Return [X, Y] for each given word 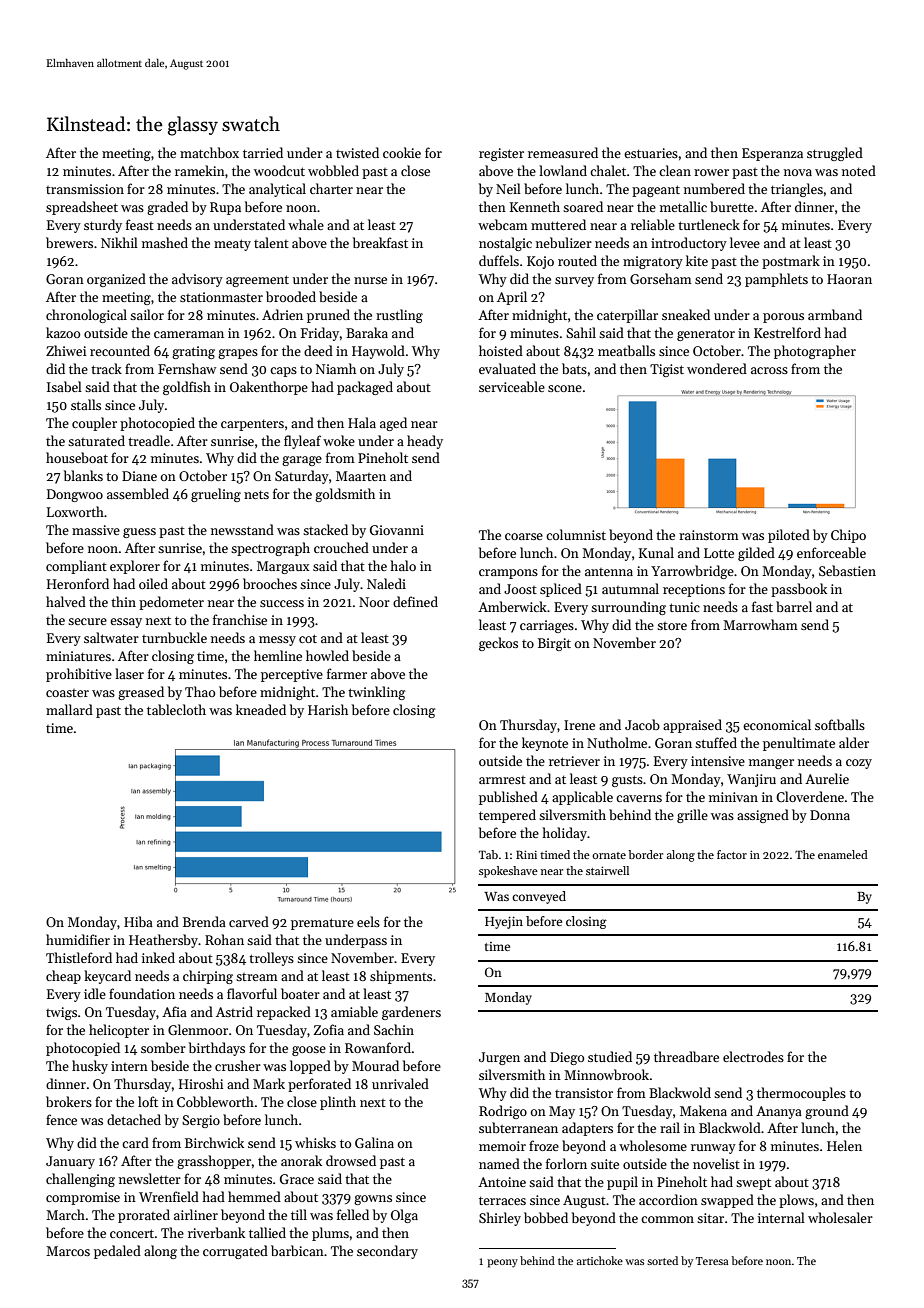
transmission [85, 189]
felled [353, 1214]
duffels [499, 260]
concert [132, 1233]
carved [249, 921]
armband [835, 314]
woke [339, 440]
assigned [763, 816]
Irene [579, 725]
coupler [94, 424]
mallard [69, 709]
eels [368, 921]
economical [777, 724]
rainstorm [709, 535]
